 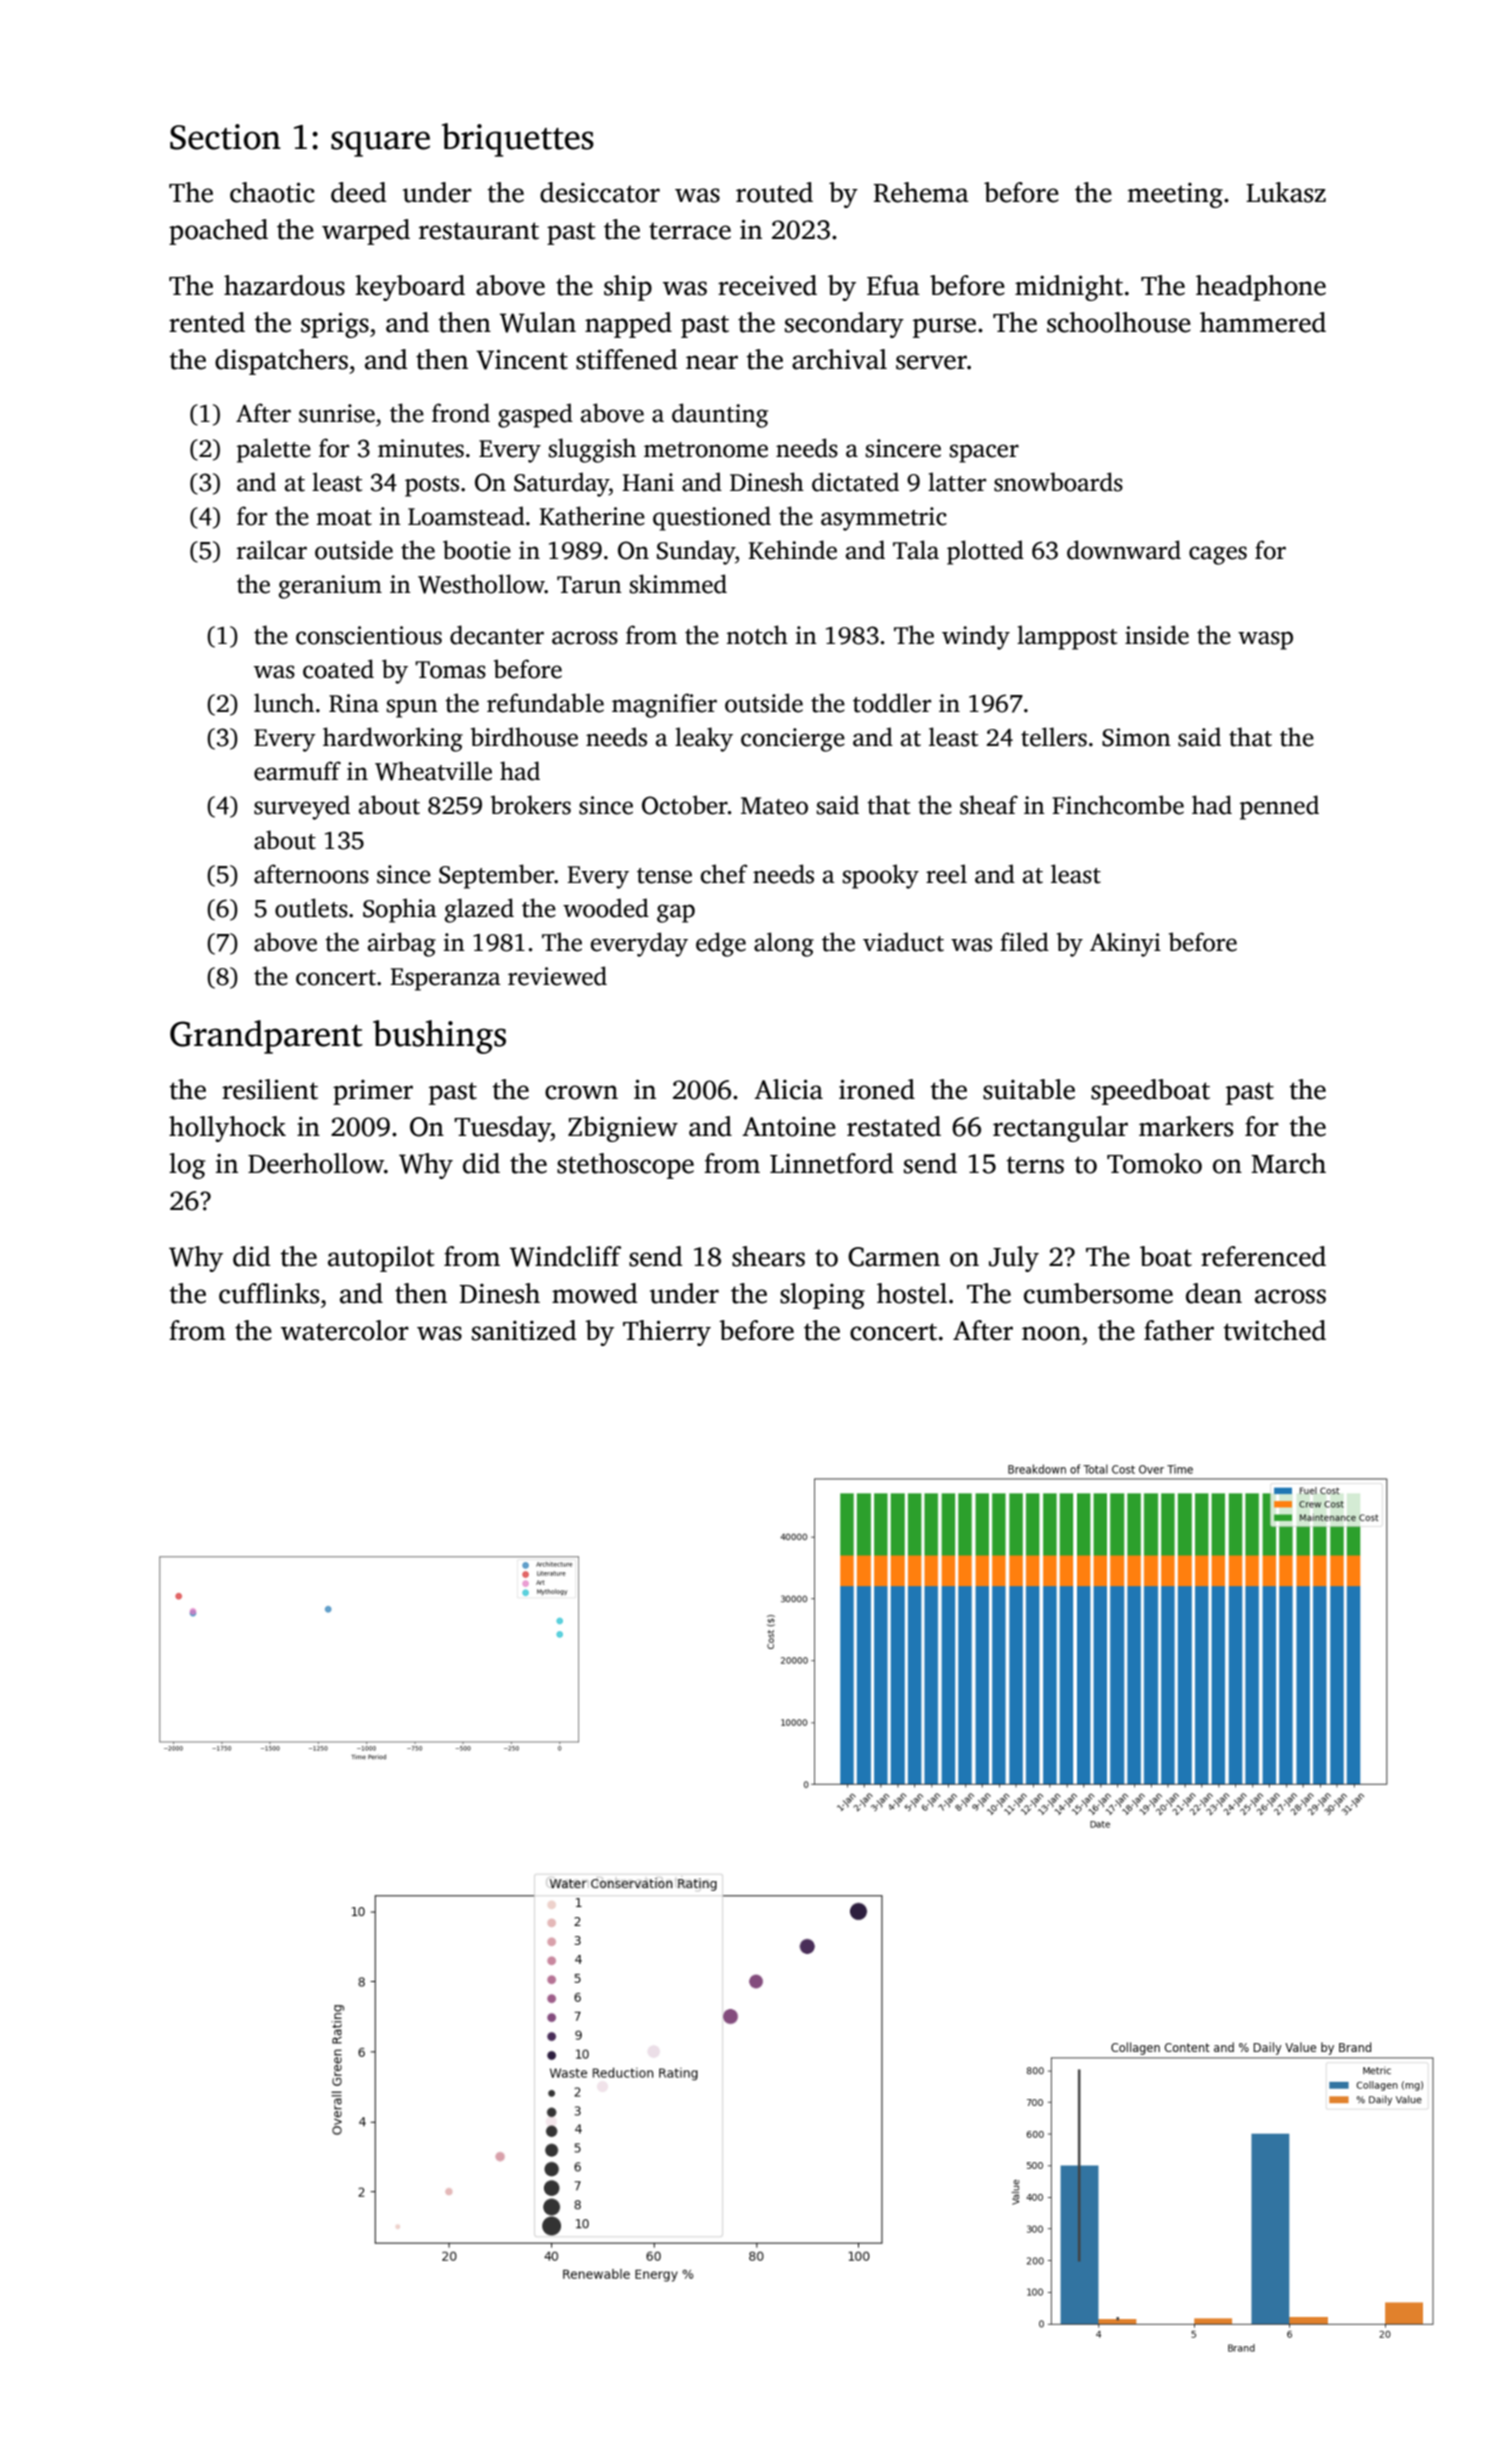 I want to click on Akinyi, so click(x=1125, y=944).
